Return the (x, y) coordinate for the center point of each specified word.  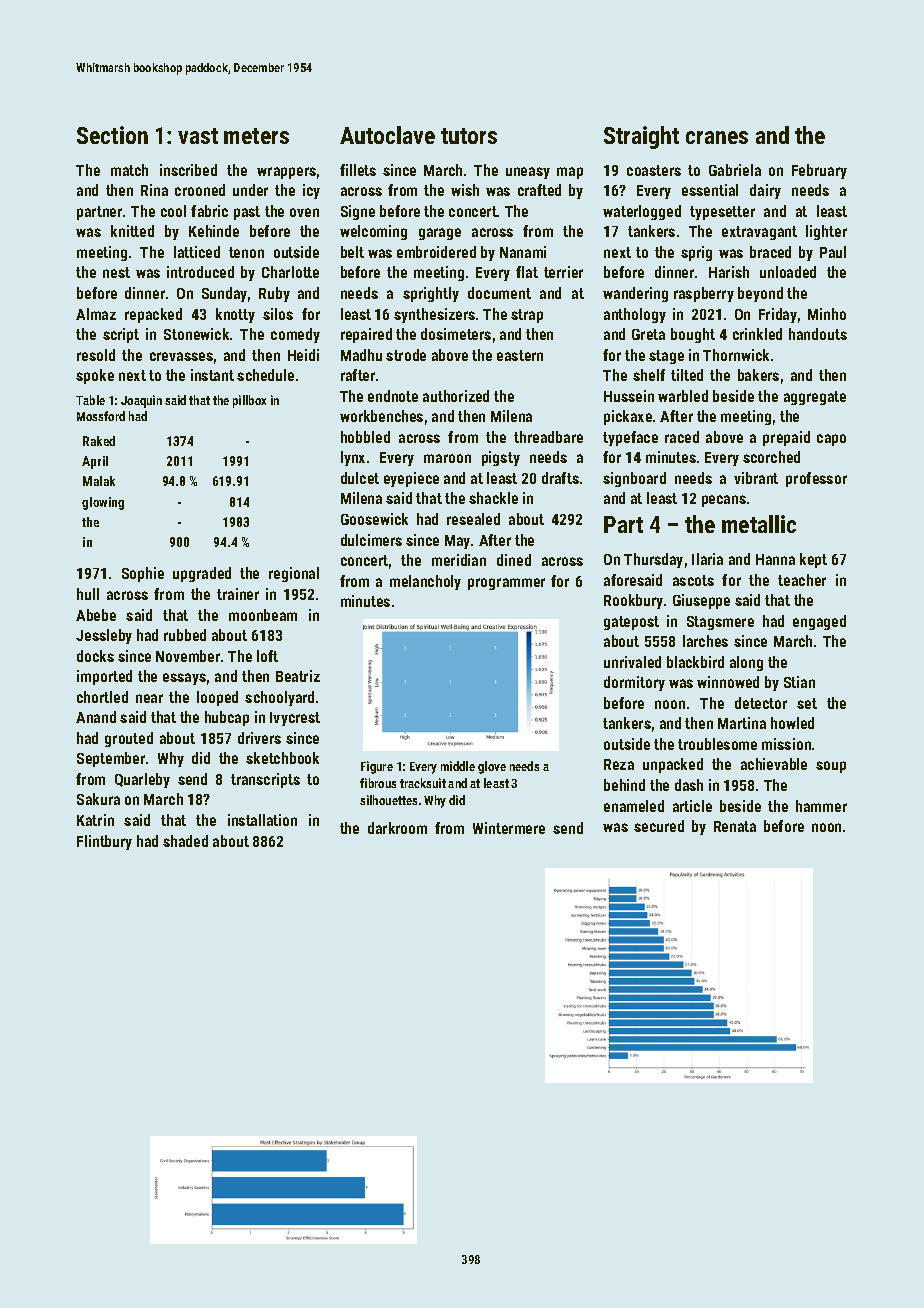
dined (514, 560)
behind (624, 785)
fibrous (378, 783)
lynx (353, 458)
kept (813, 560)
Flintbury (104, 842)
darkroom (397, 828)
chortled (102, 697)
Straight (641, 137)
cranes (717, 137)
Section (112, 135)
